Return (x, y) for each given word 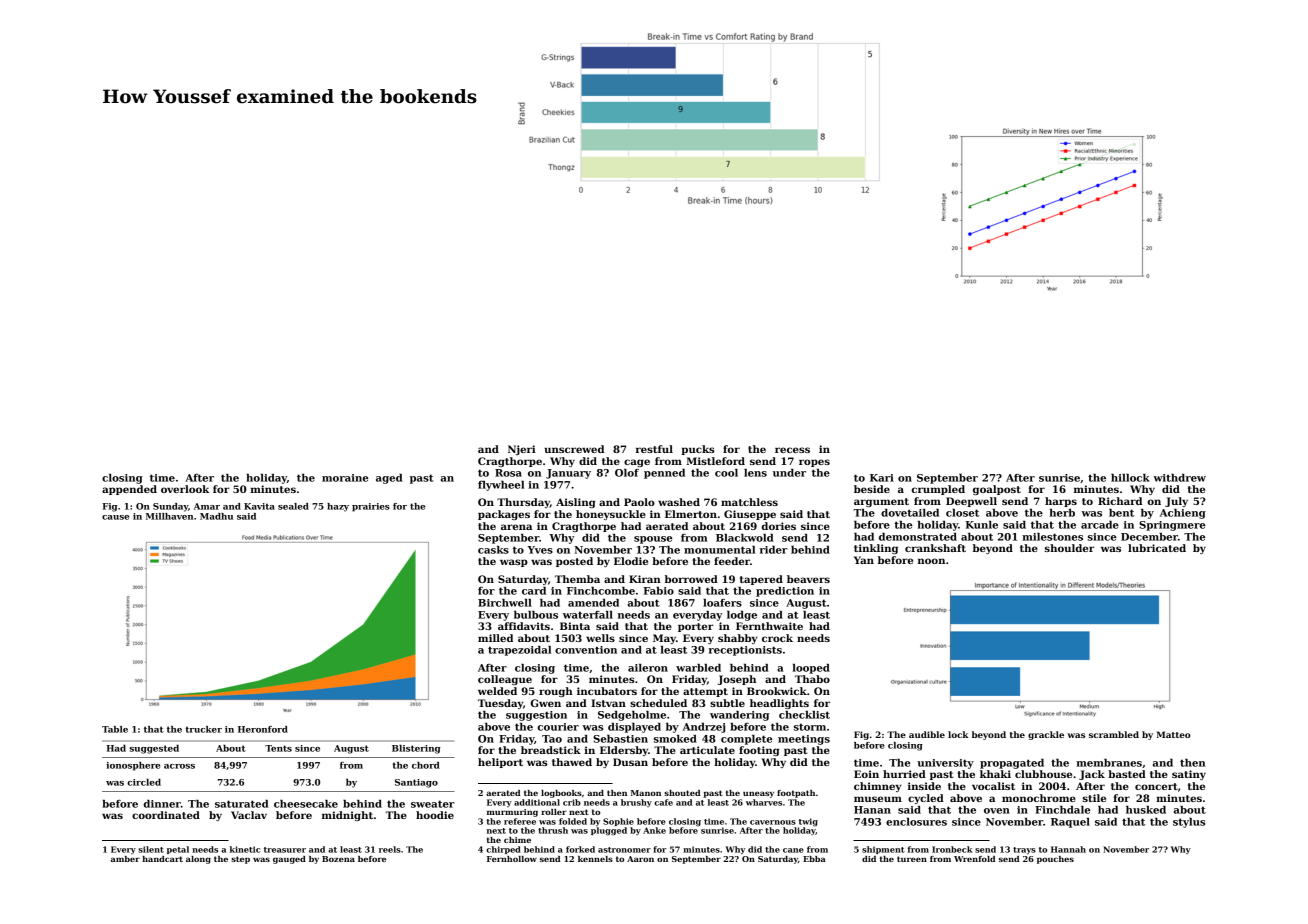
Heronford (263, 729)
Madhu (216, 516)
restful (654, 449)
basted (1127, 774)
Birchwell (505, 603)
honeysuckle (611, 515)
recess (792, 450)
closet (962, 513)
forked (580, 849)
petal (178, 850)
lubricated (1157, 548)
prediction (785, 592)
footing (759, 751)
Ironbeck (952, 849)
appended (129, 490)
